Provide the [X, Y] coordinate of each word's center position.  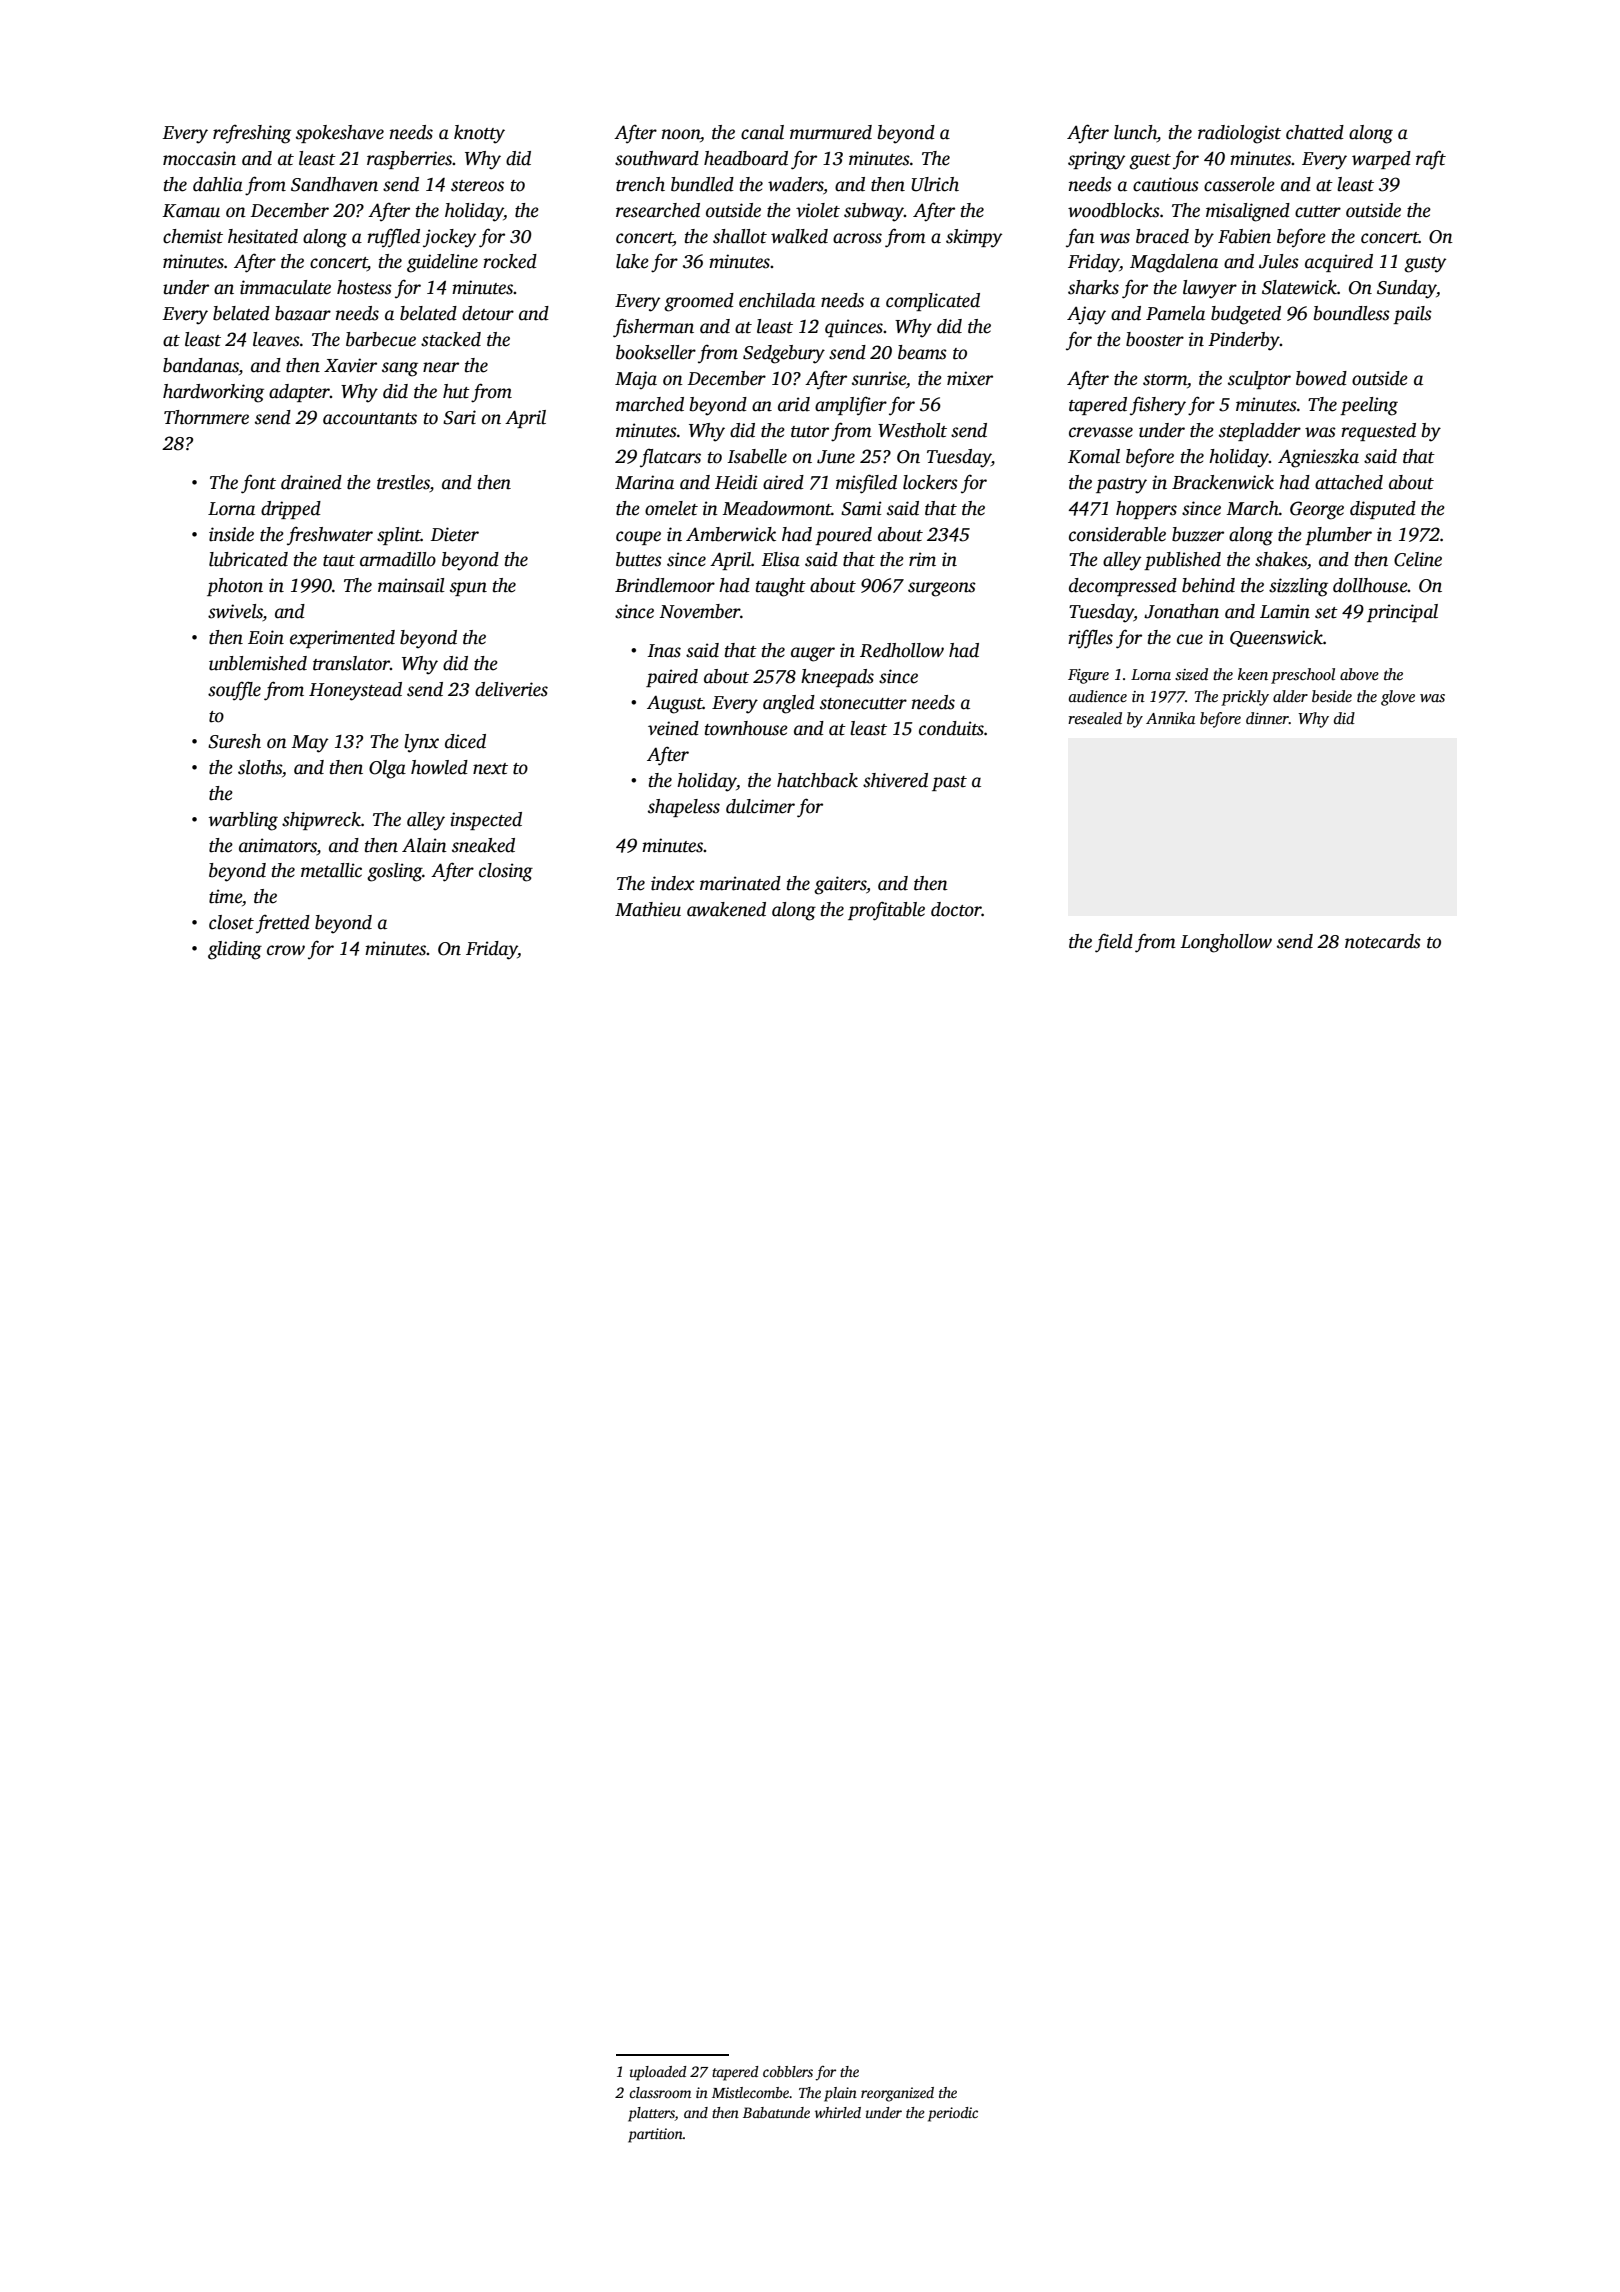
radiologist [1239, 134]
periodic [953, 2114]
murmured [831, 132]
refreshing [252, 134]
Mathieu [648, 909]
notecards [1383, 941]
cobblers [788, 2071]
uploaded [658, 2073]
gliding [235, 950]
